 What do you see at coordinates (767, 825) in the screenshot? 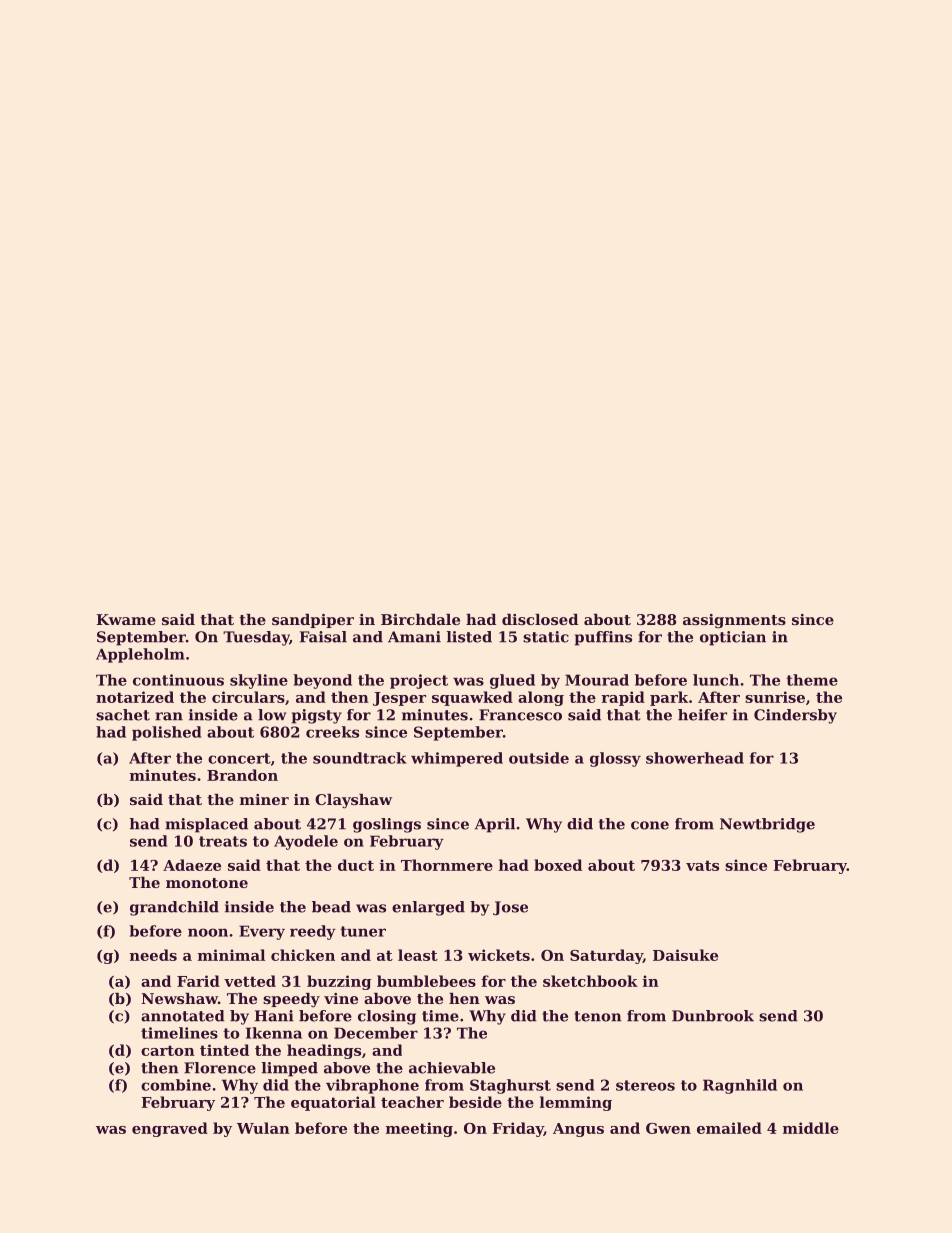
I see `Newtbridge` at bounding box center [767, 825].
